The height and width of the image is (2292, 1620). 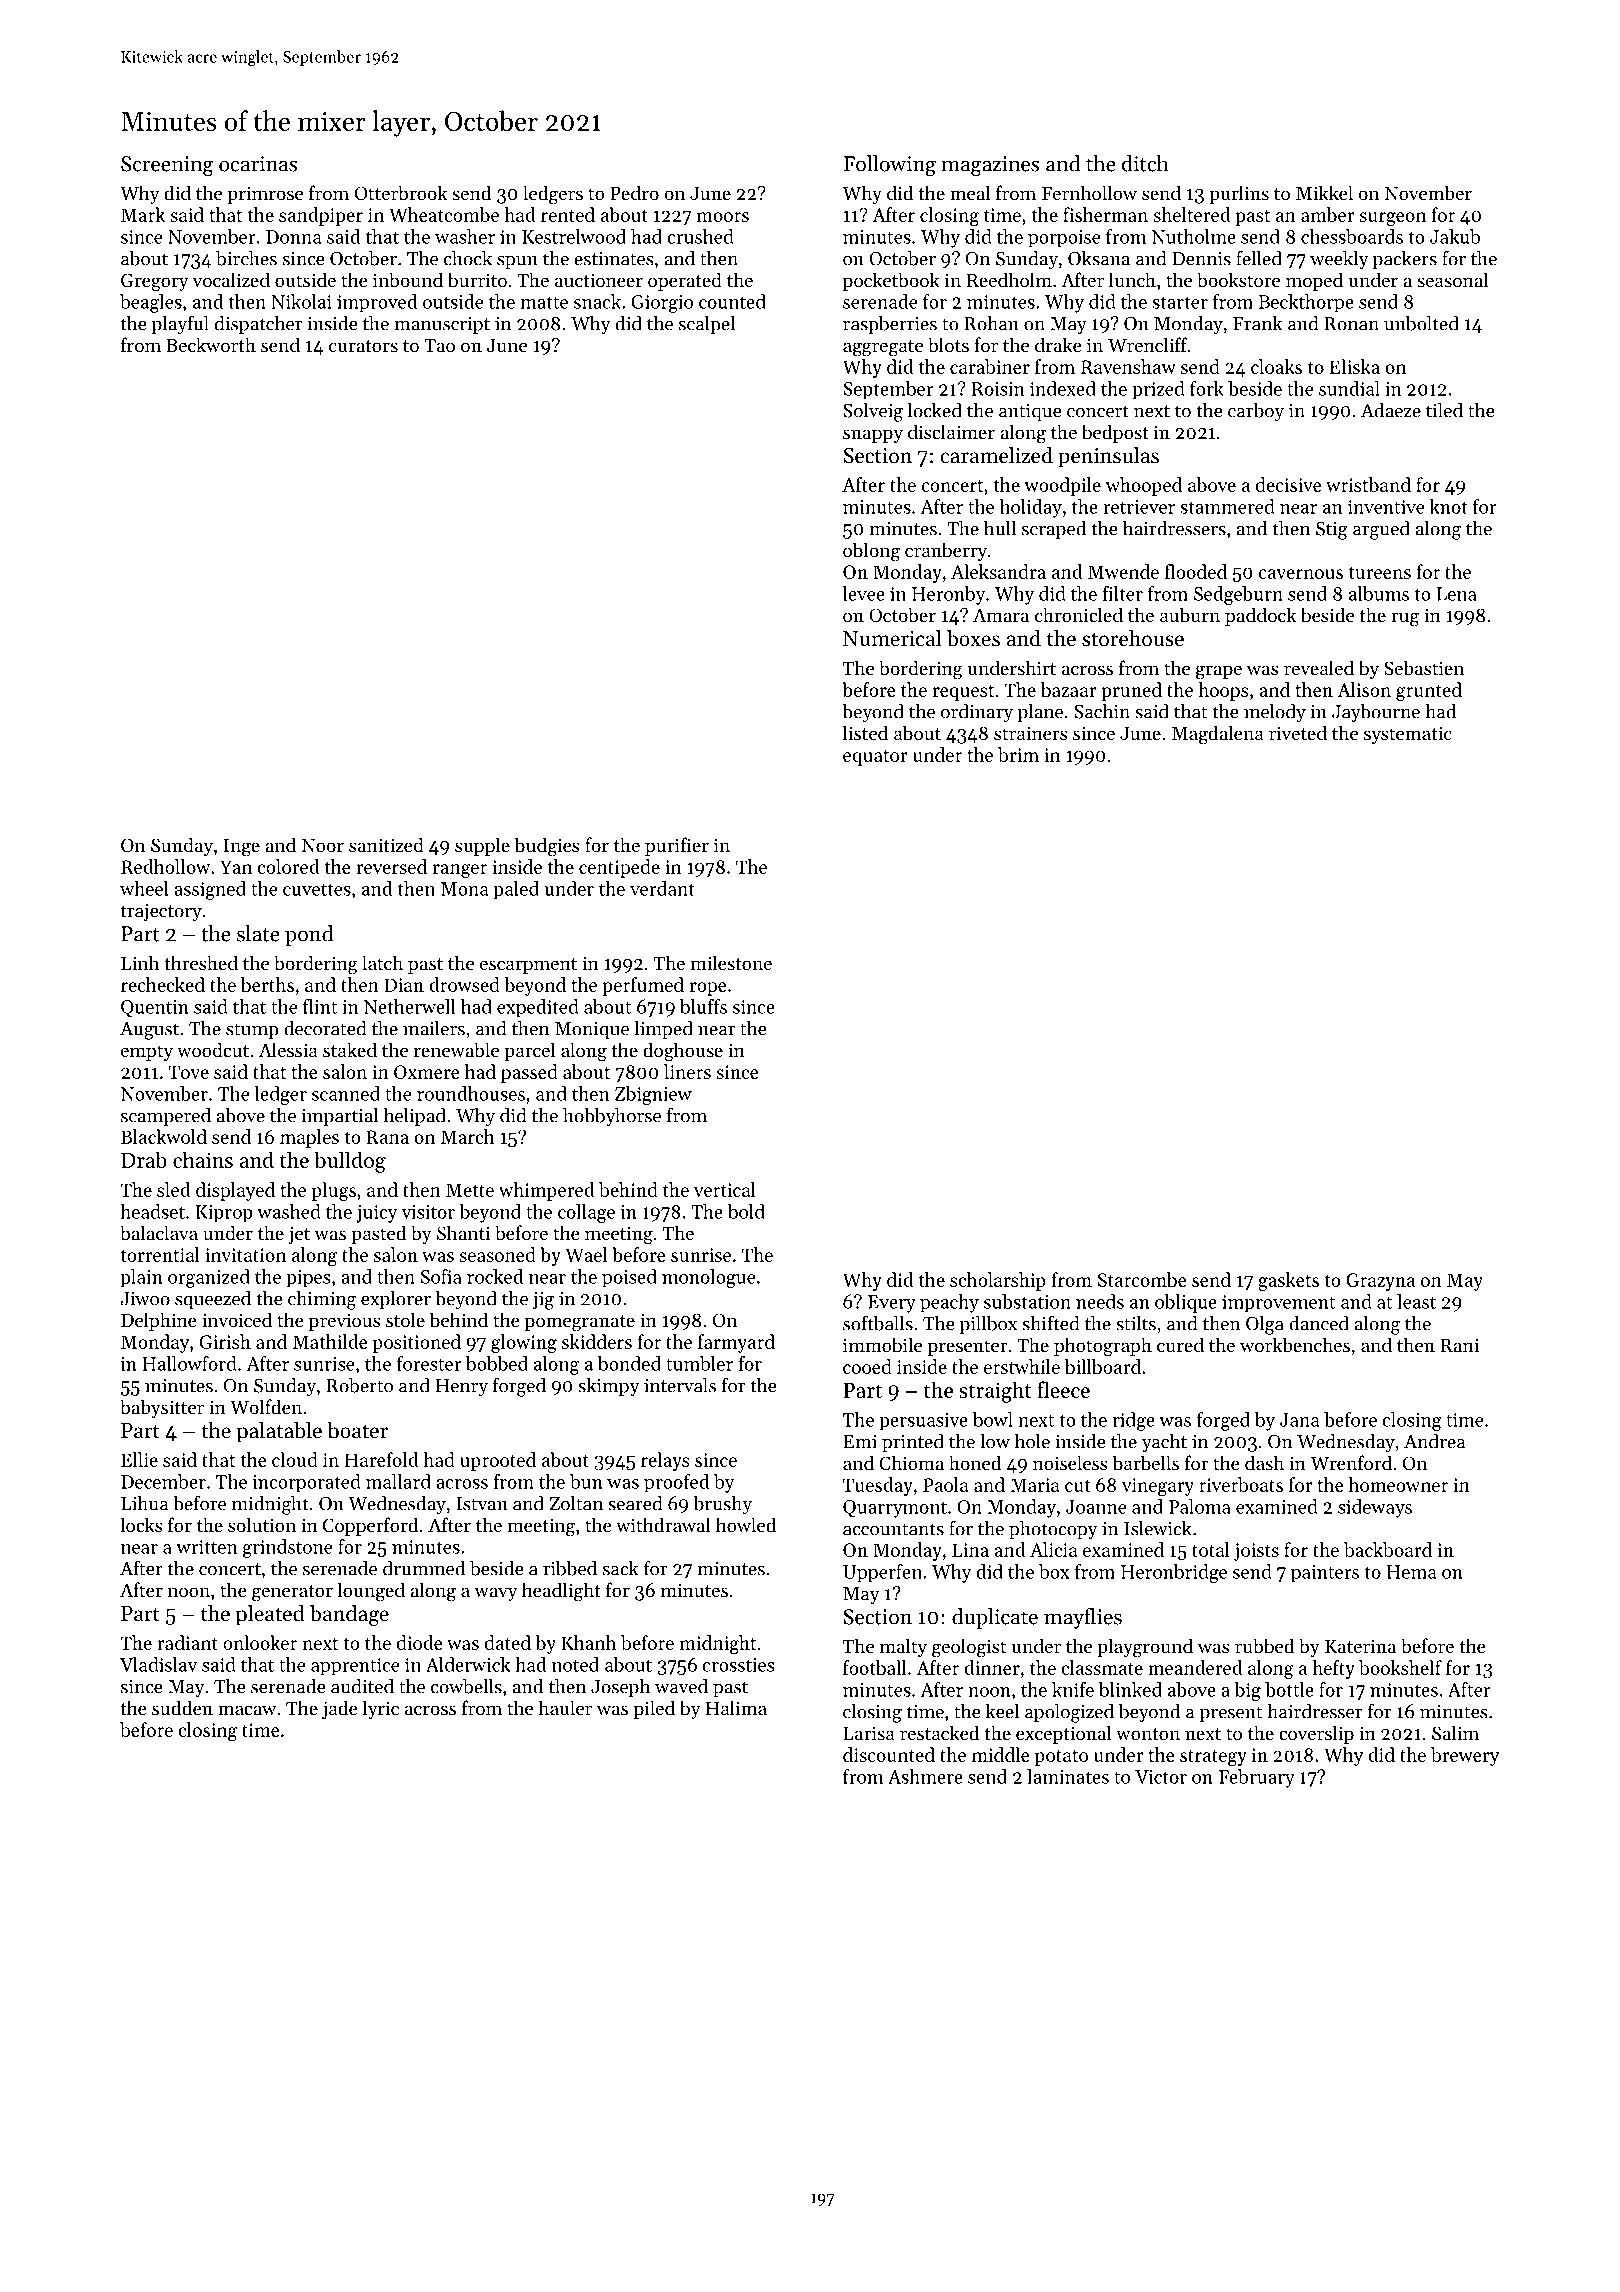 What do you see at coordinates (439, 345) in the image?
I see `Tao` at bounding box center [439, 345].
